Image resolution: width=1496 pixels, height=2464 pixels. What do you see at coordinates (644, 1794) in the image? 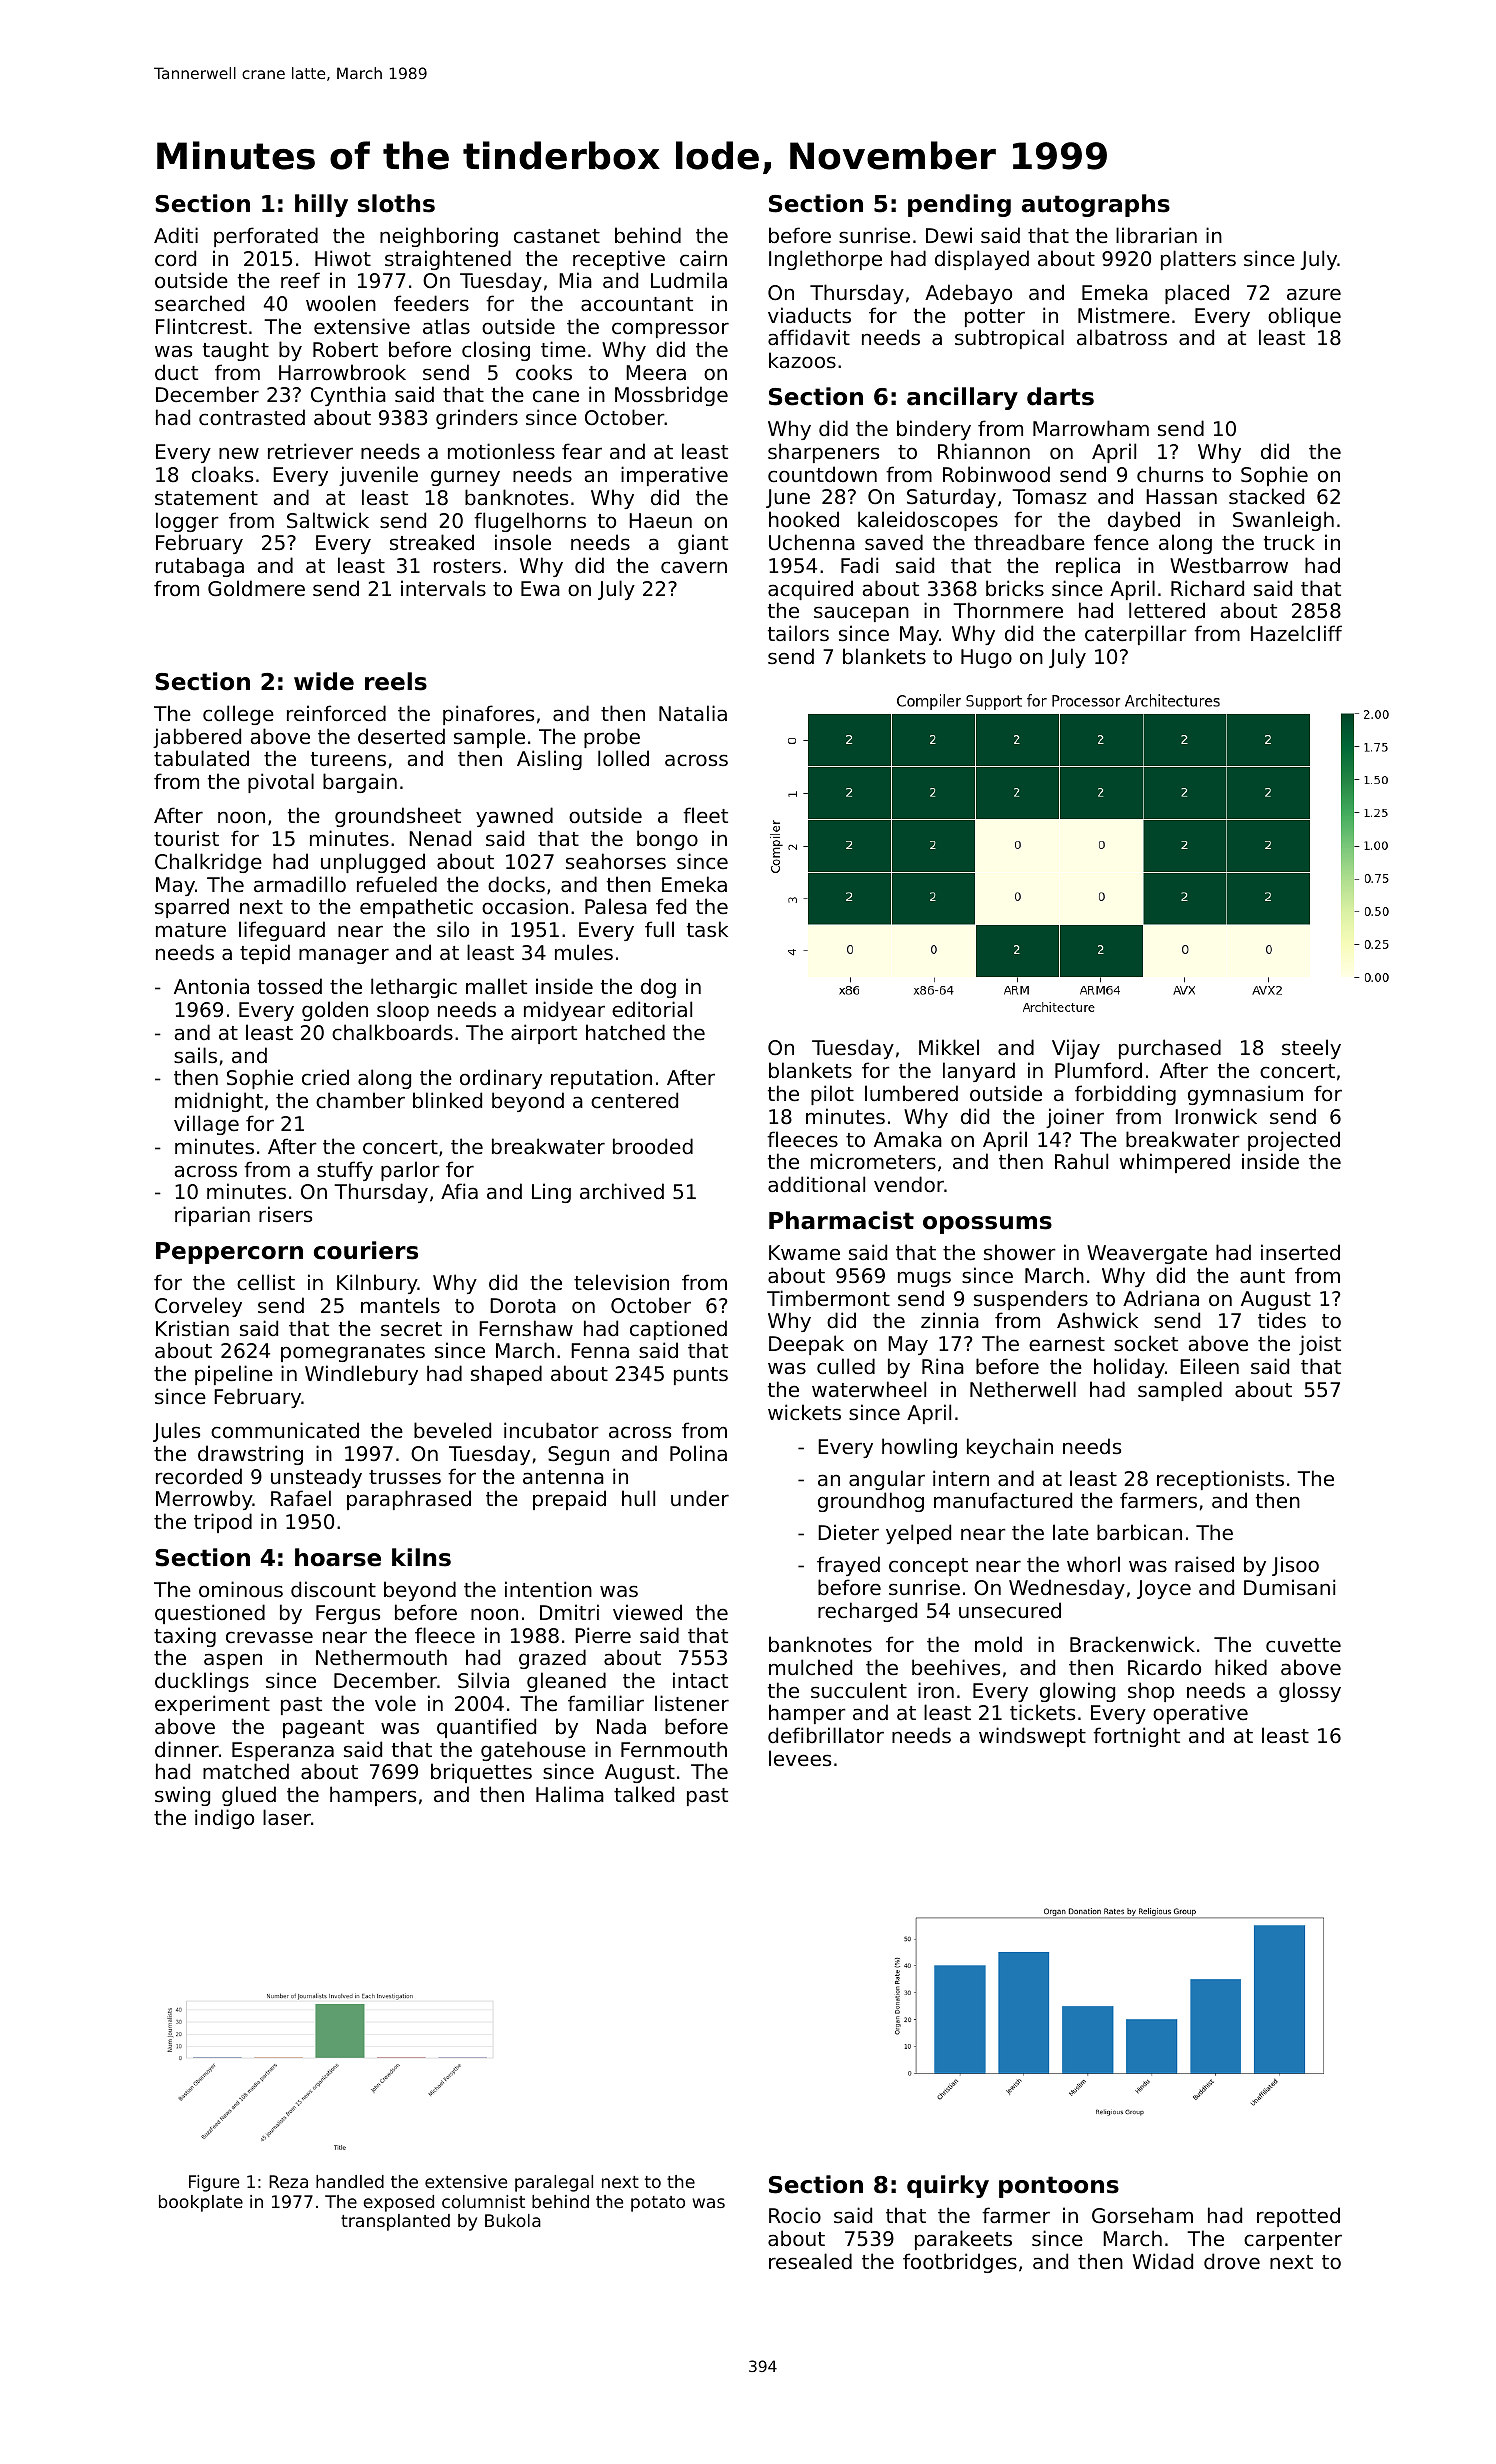
I see `talked` at bounding box center [644, 1794].
